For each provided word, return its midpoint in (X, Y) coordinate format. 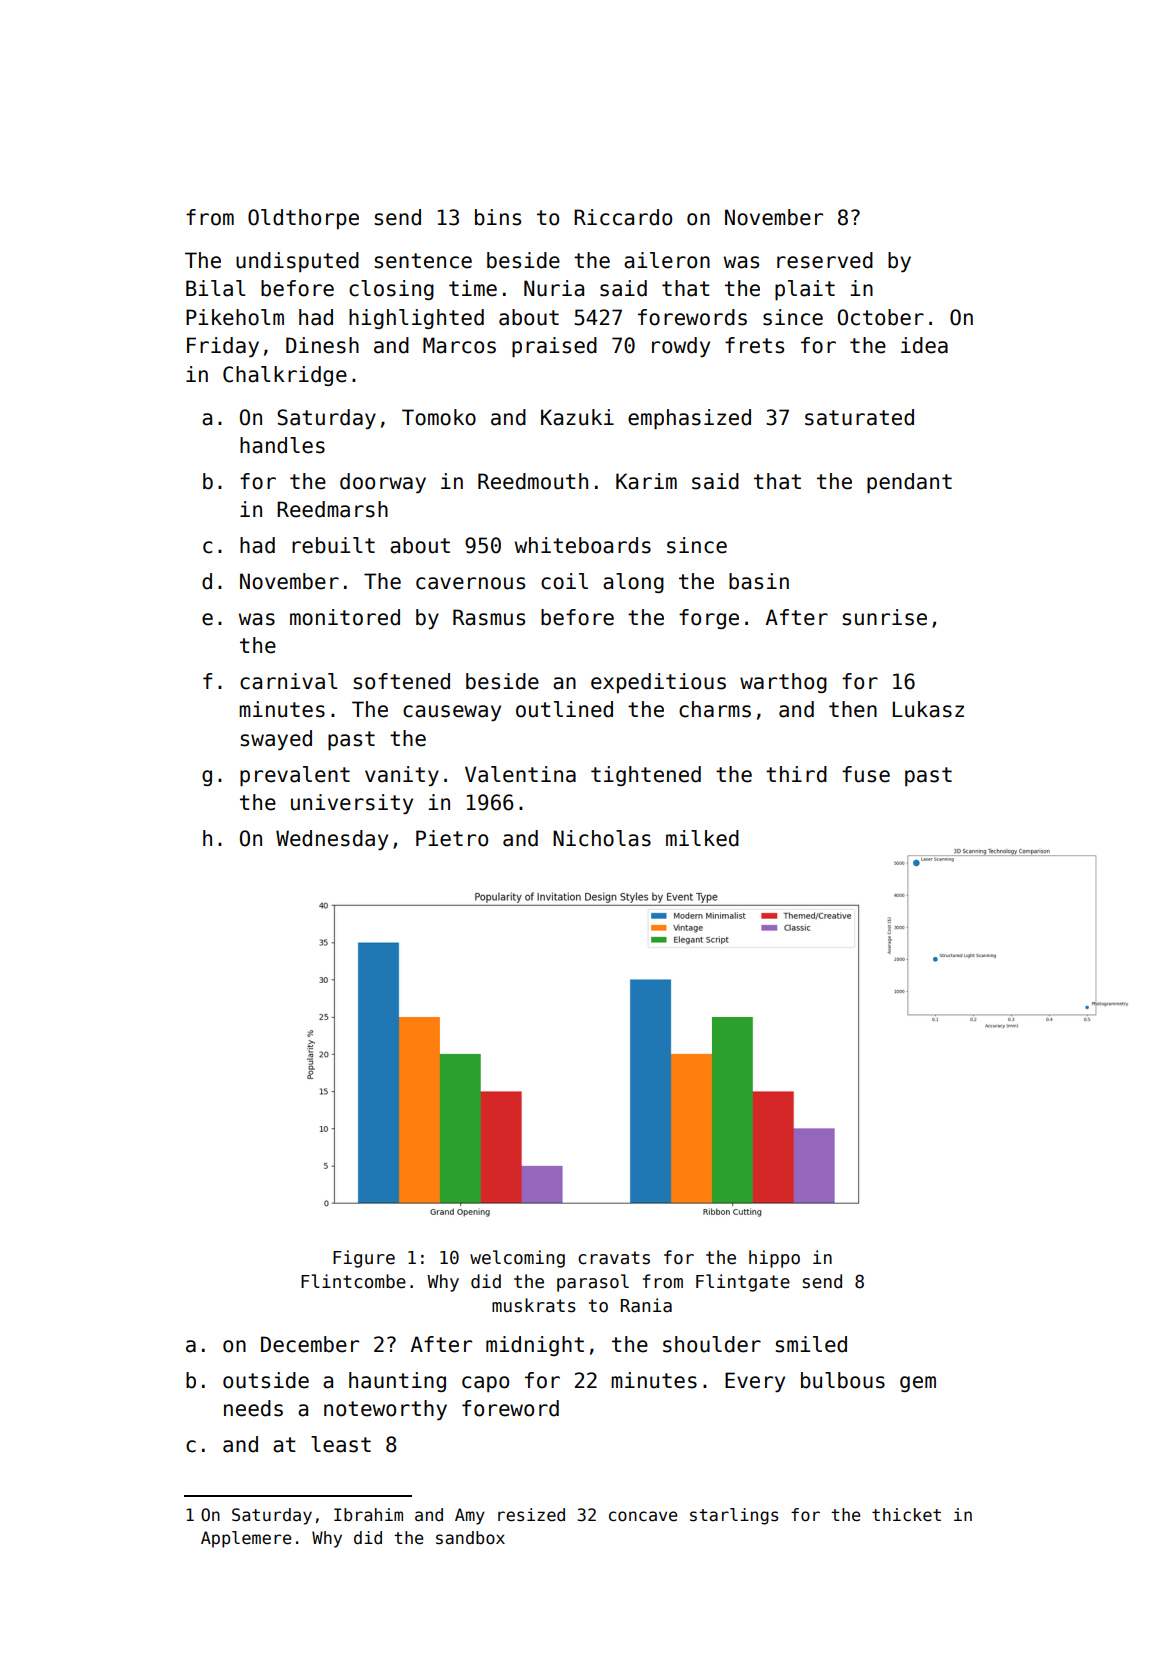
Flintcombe (353, 1281)
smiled (811, 1344)
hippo (774, 1259)
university (352, 804)
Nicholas (602, 838)
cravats (614, 1258)
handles (282, 445)
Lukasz (928, 709)
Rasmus (489, 617)
